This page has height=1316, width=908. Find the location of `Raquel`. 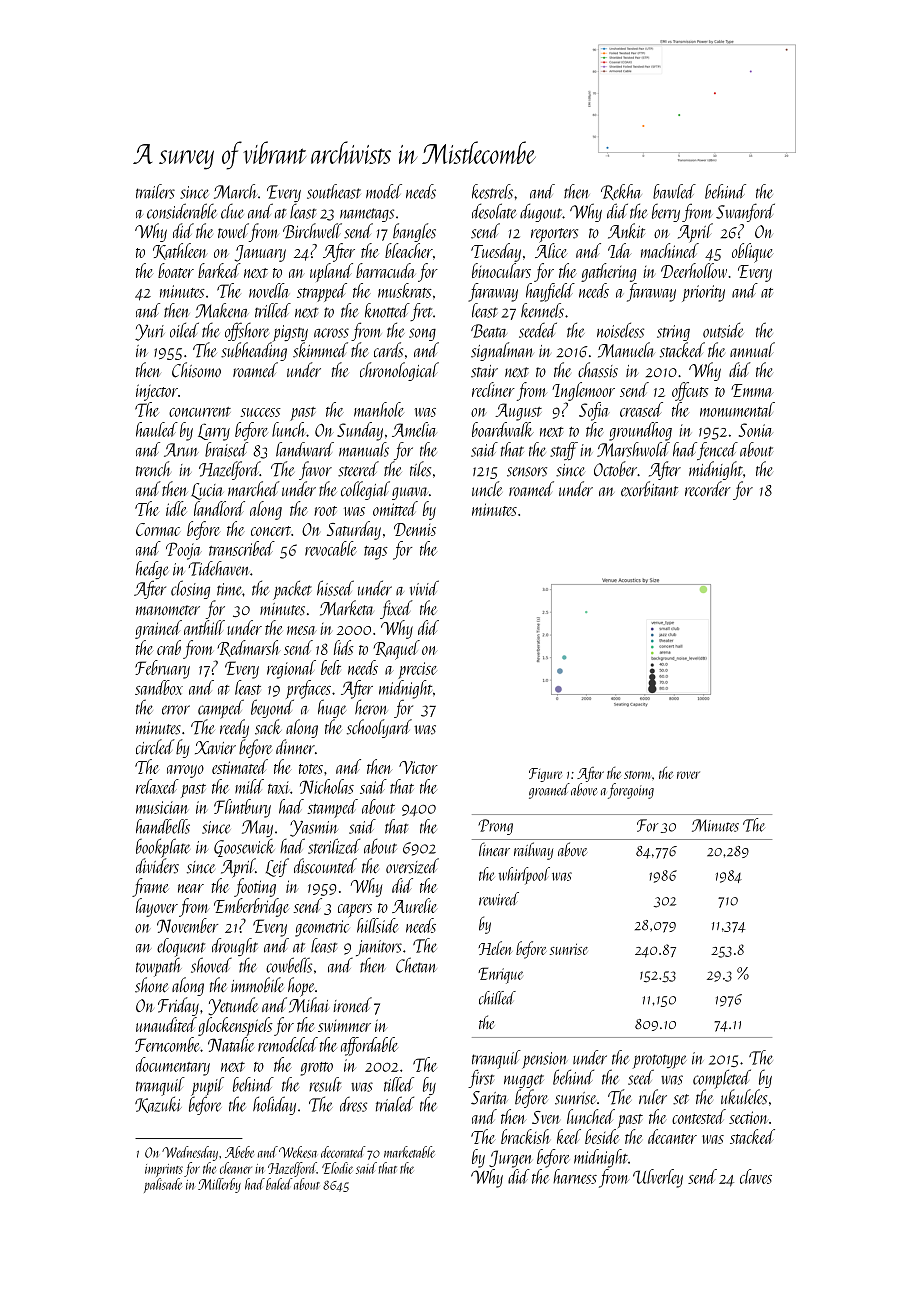

Raquel is located at coordinates (397, 650).
